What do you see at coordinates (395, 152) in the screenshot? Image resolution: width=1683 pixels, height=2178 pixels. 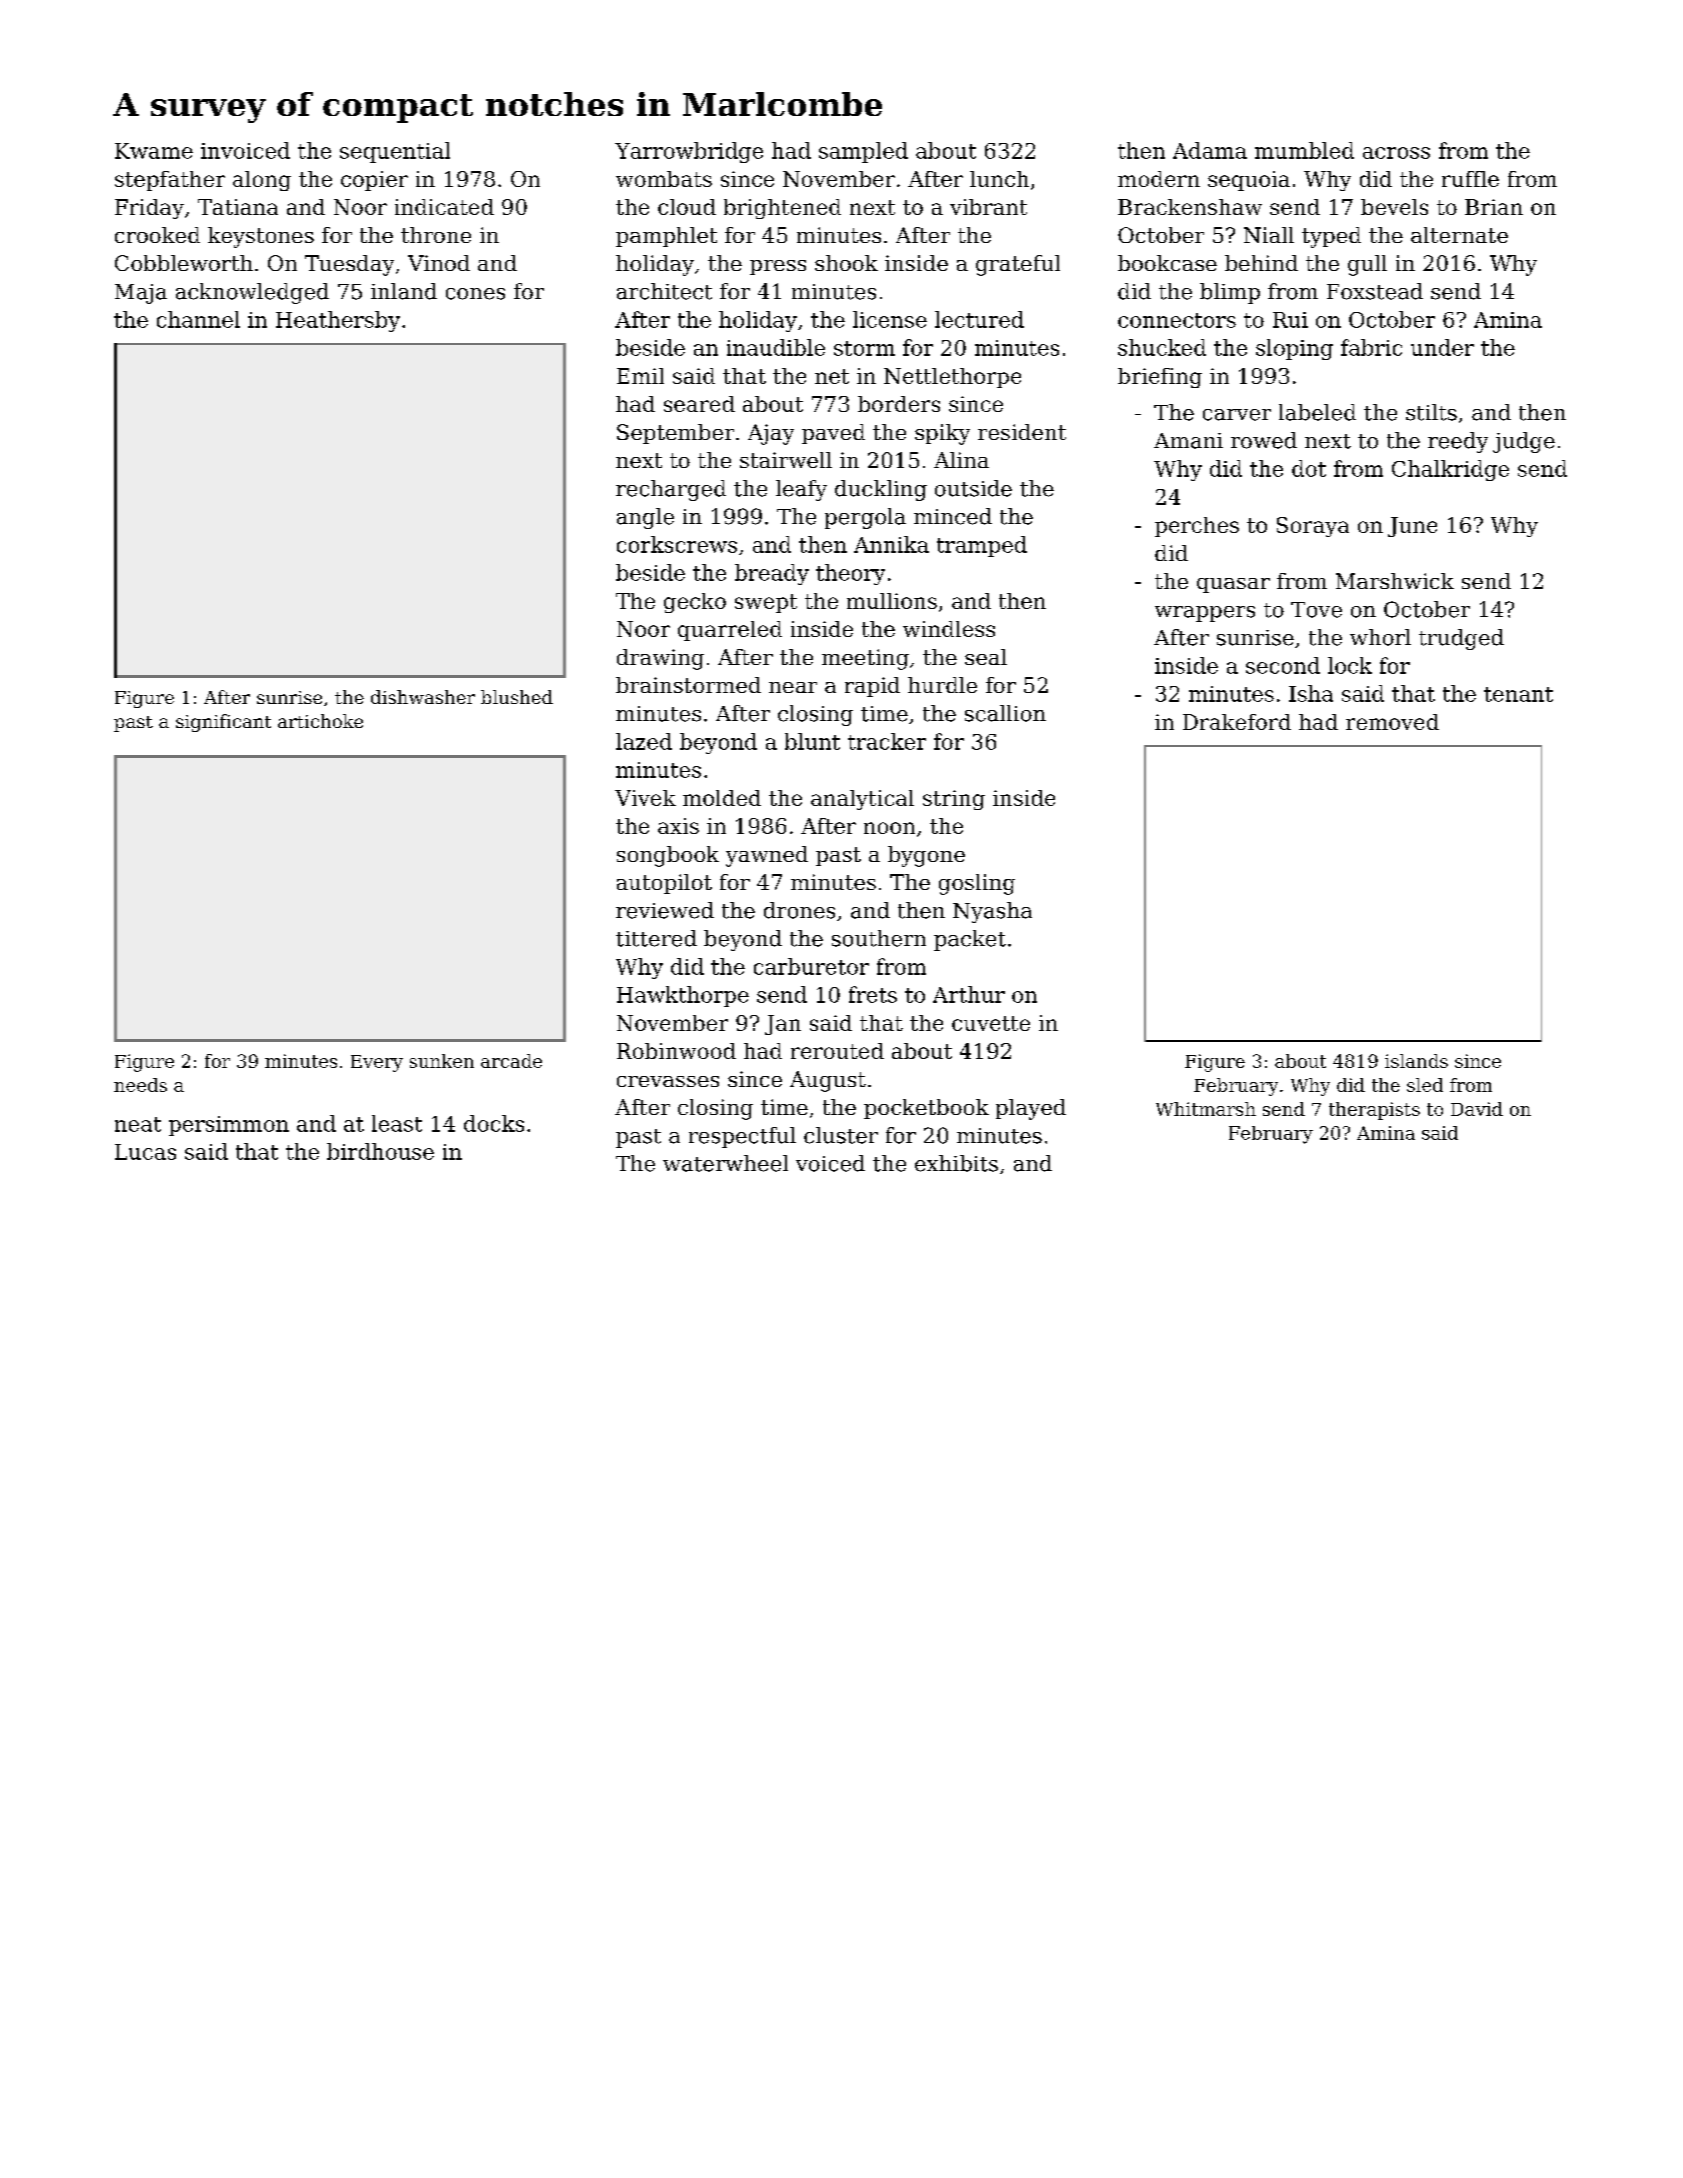 I see `sequential` at bounding box center [395, 152].
